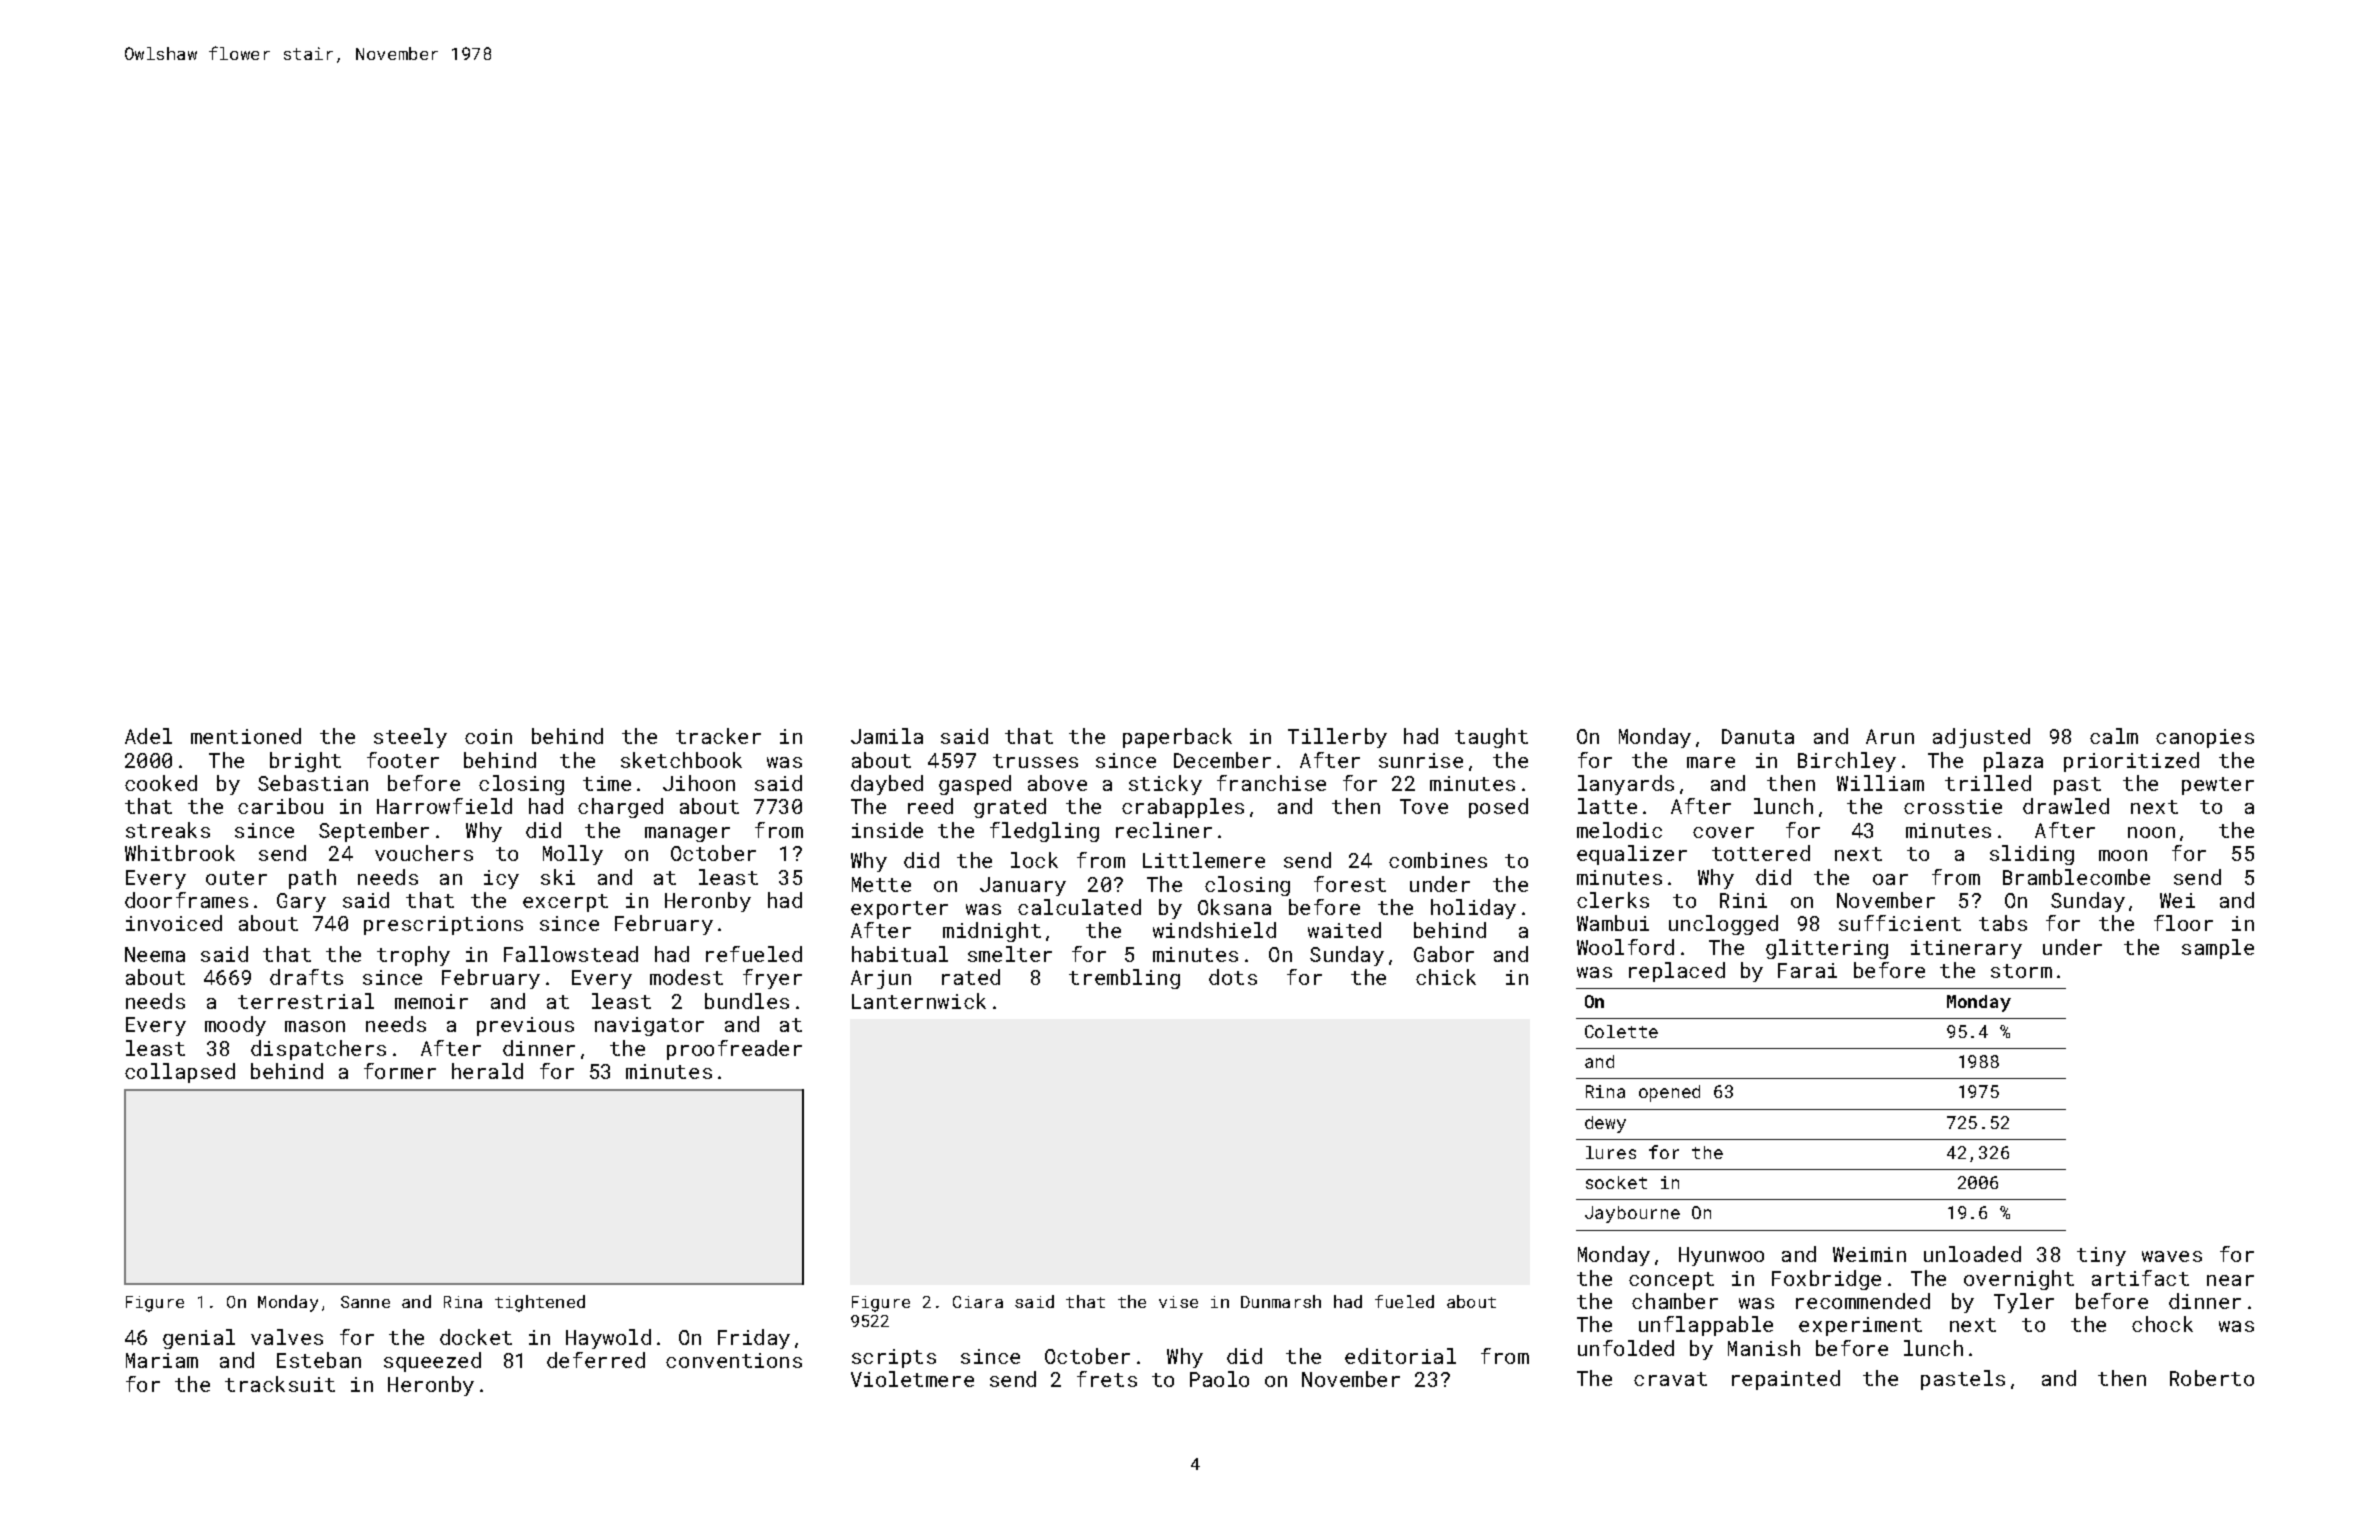 This screenshot has width=2380, height=1540. Describe the element at coordinates (607, 783) in the screenshot. I see `time` at that location.
